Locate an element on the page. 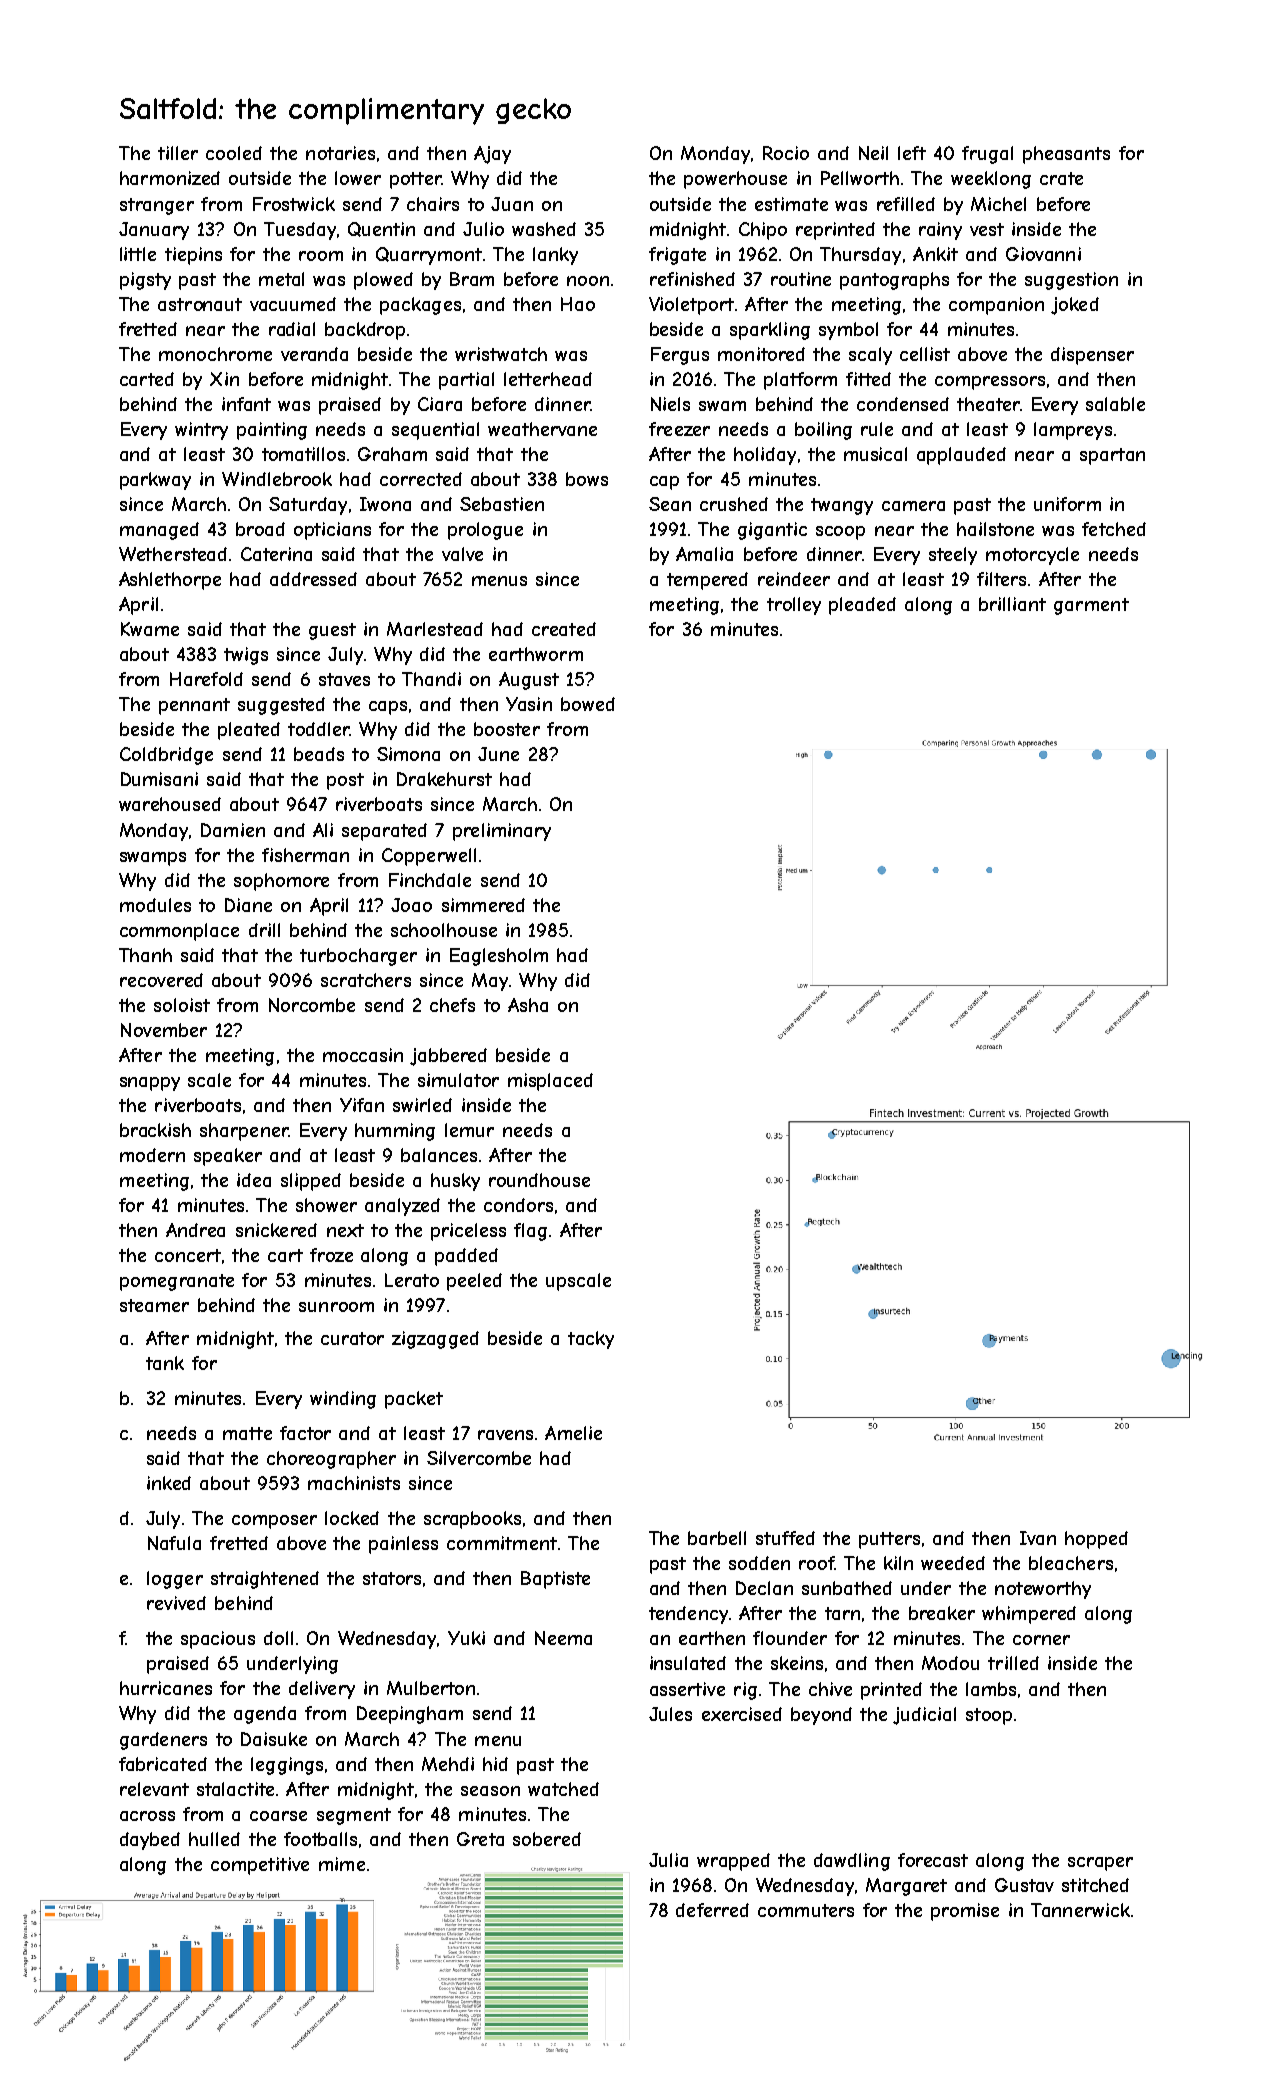 Image resolution: width=1267 pixels, height=2086 pixels. tarn is located at coordinates (842, 1613).
